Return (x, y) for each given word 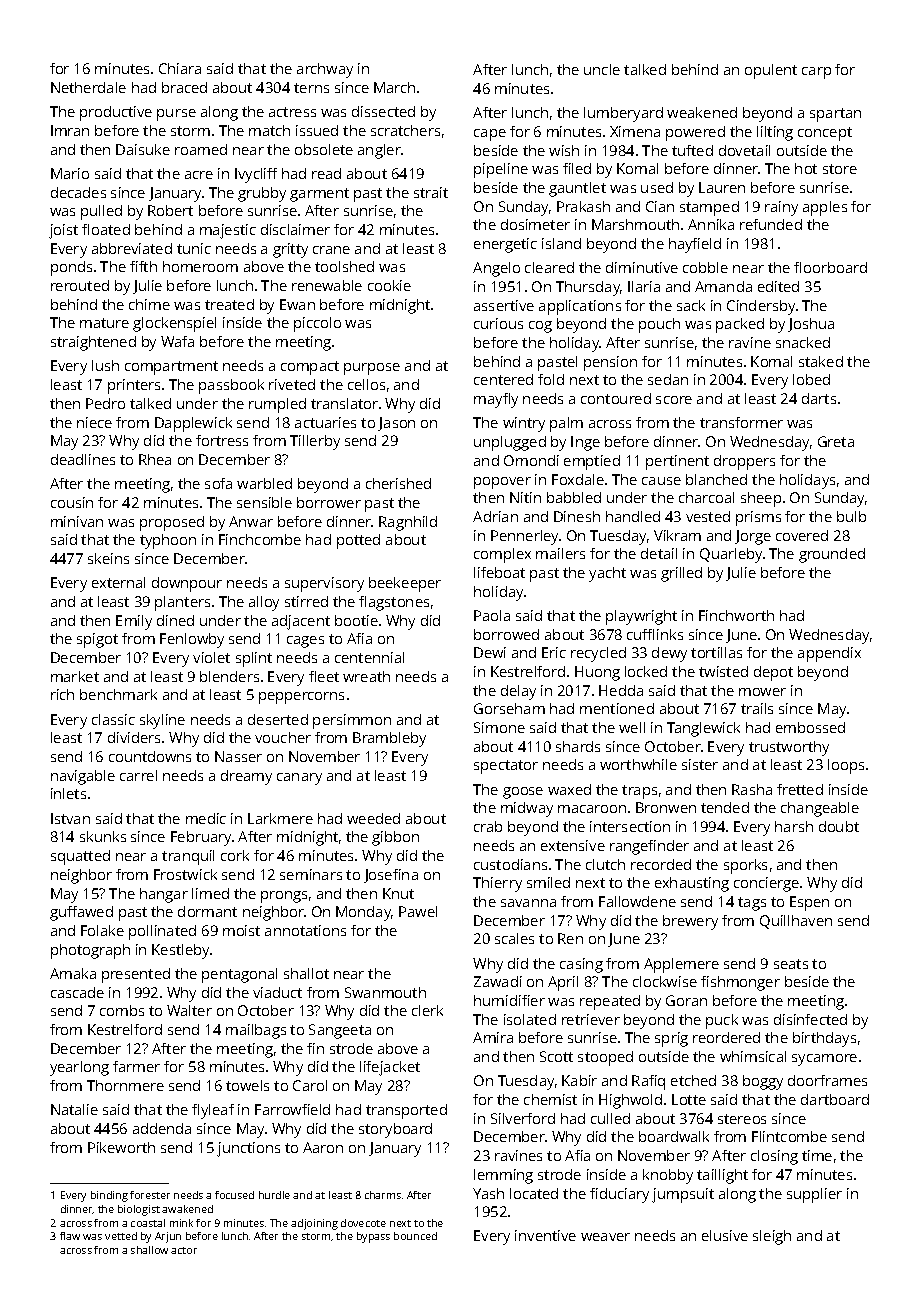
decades (78, 192)
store (840, 169)
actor (184, 1250)
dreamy (246, 777)
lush (105, 365)
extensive (573, 845)
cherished (398, 483)
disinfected (810, 1019)
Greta (836, 441)
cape (490, 135)
